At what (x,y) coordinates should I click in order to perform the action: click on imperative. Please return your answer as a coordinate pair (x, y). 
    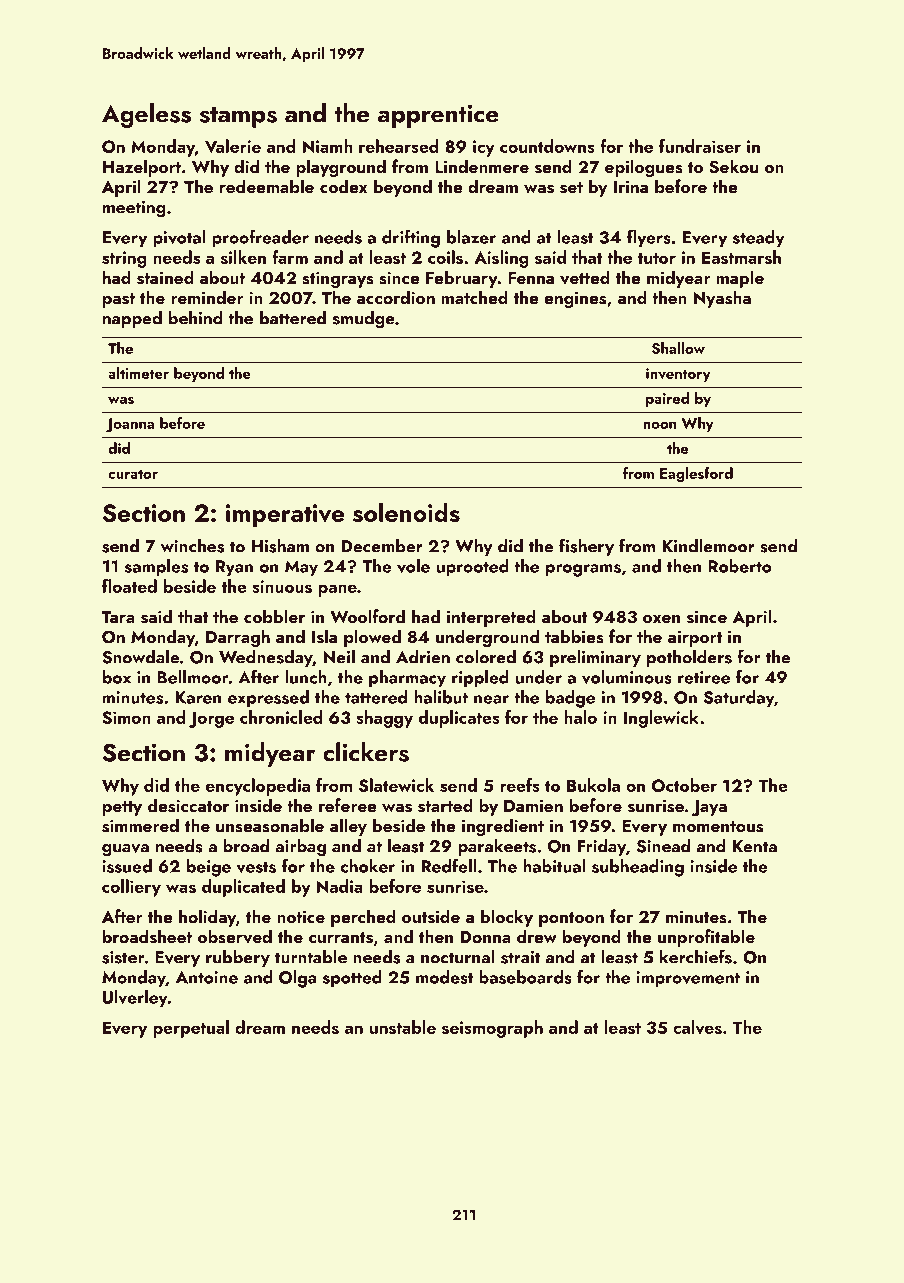
    Looking at the image, I should click on (285, 515).
